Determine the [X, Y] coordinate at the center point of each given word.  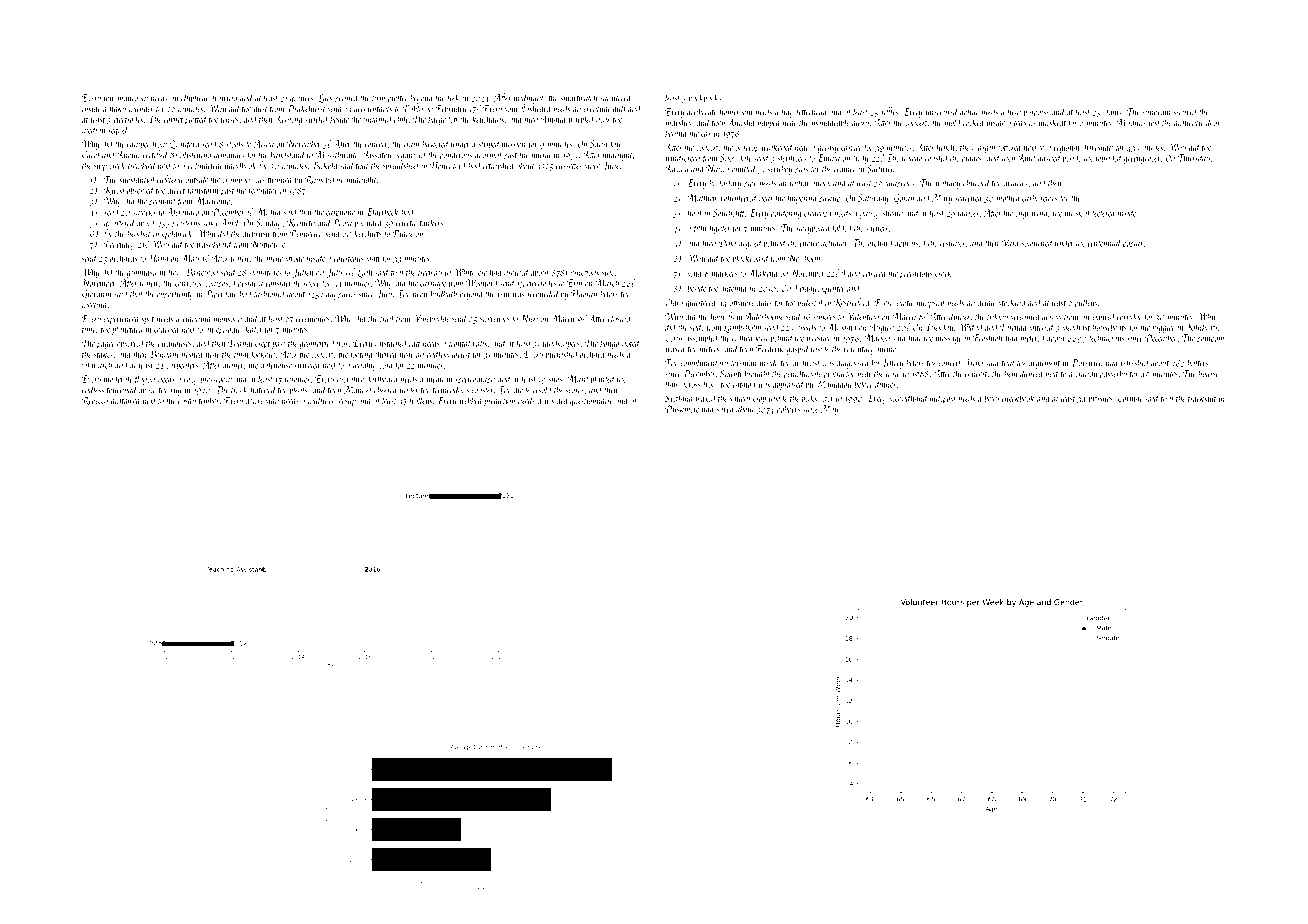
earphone [340, 212]
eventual [598, 108]
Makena [763, 273]
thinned [281, 179]
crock [943, 273]
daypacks [341, 294]
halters [1197, 362]
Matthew [702, 197]
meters [709, 350]
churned [977, 182]
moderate [118, 378]
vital [89, 364]
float [694, 213]
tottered [1010, 147]
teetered [1104, 212]
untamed [378, 119]
